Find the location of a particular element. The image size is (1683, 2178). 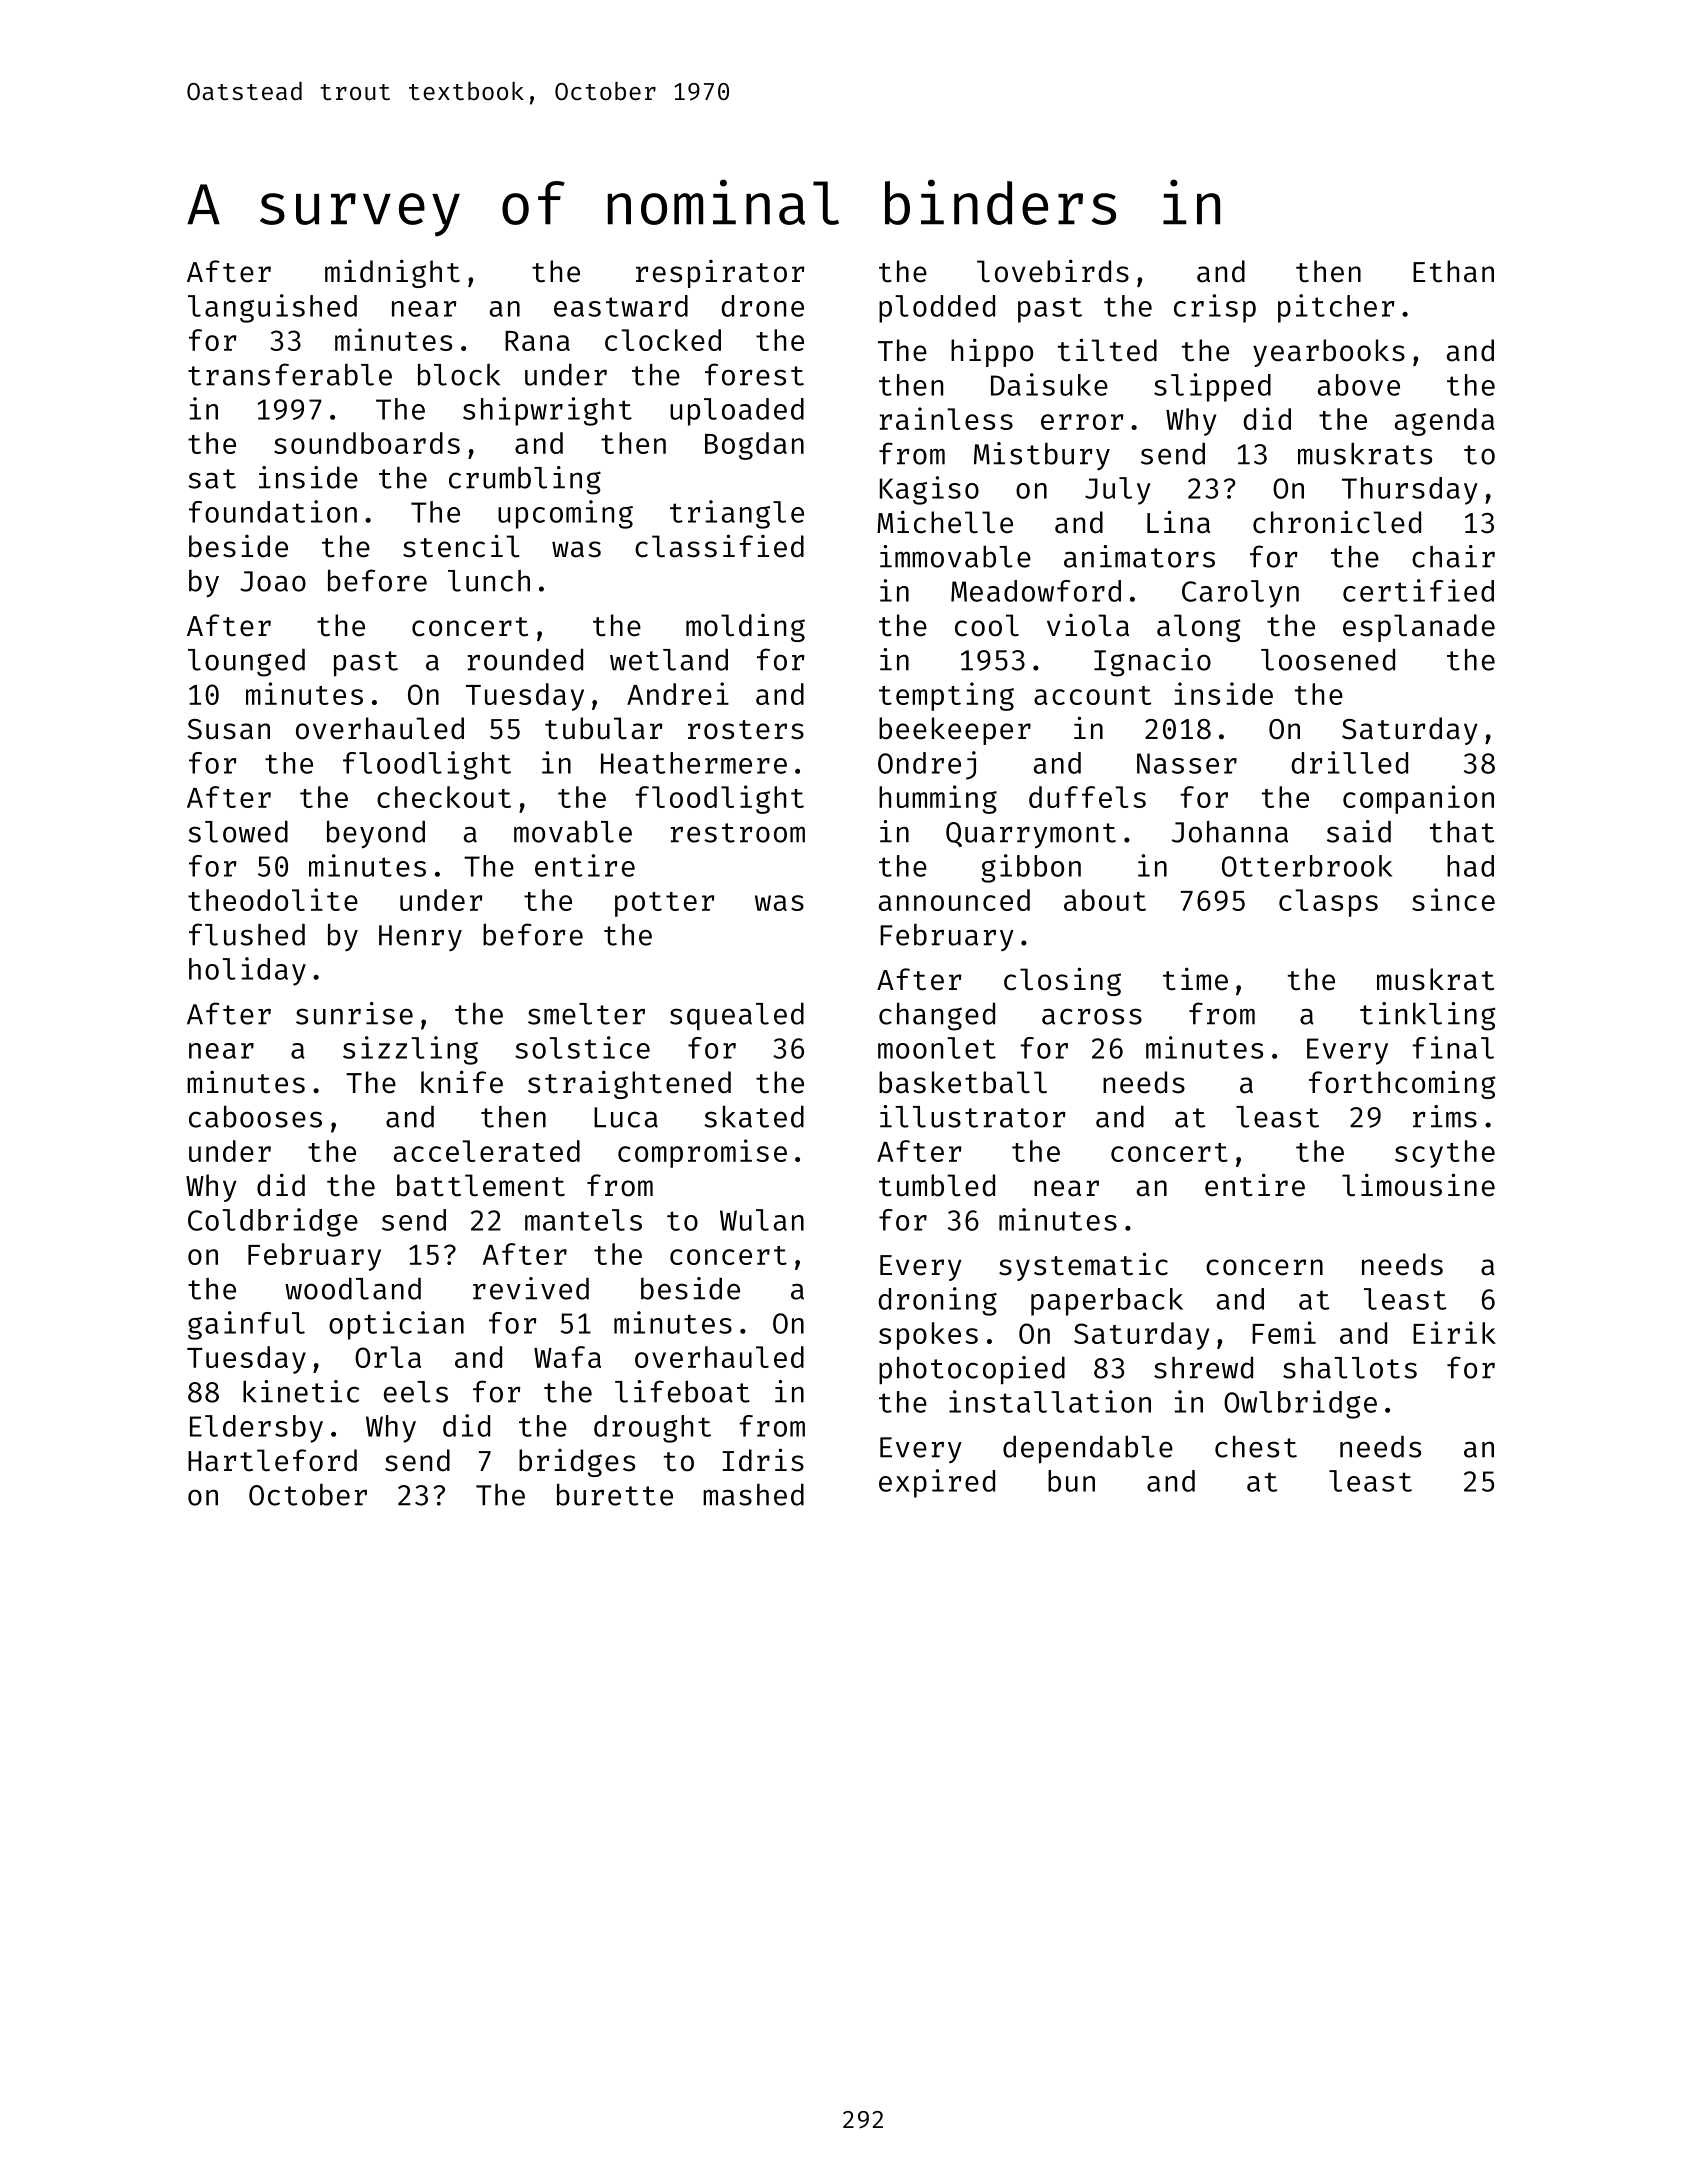

midnight is located at coordinates (392, 273).
